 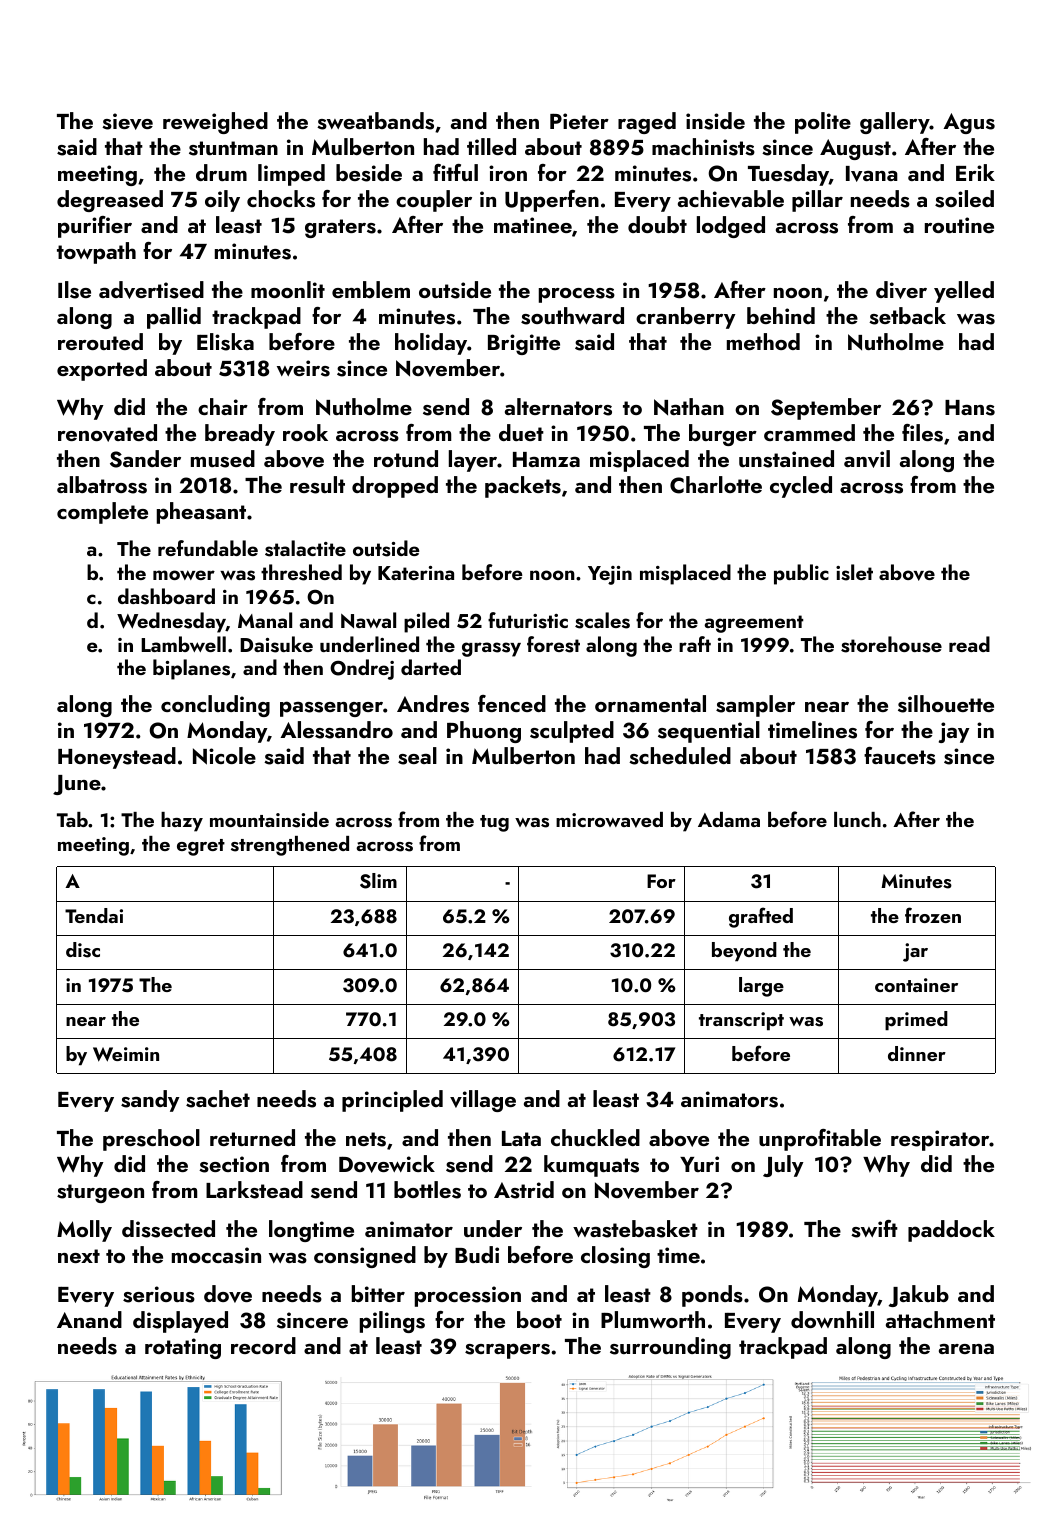 What do you see at coordinates (703, 147) in the screenshot?
I see `machinists` at bounding box center [703, 147].
